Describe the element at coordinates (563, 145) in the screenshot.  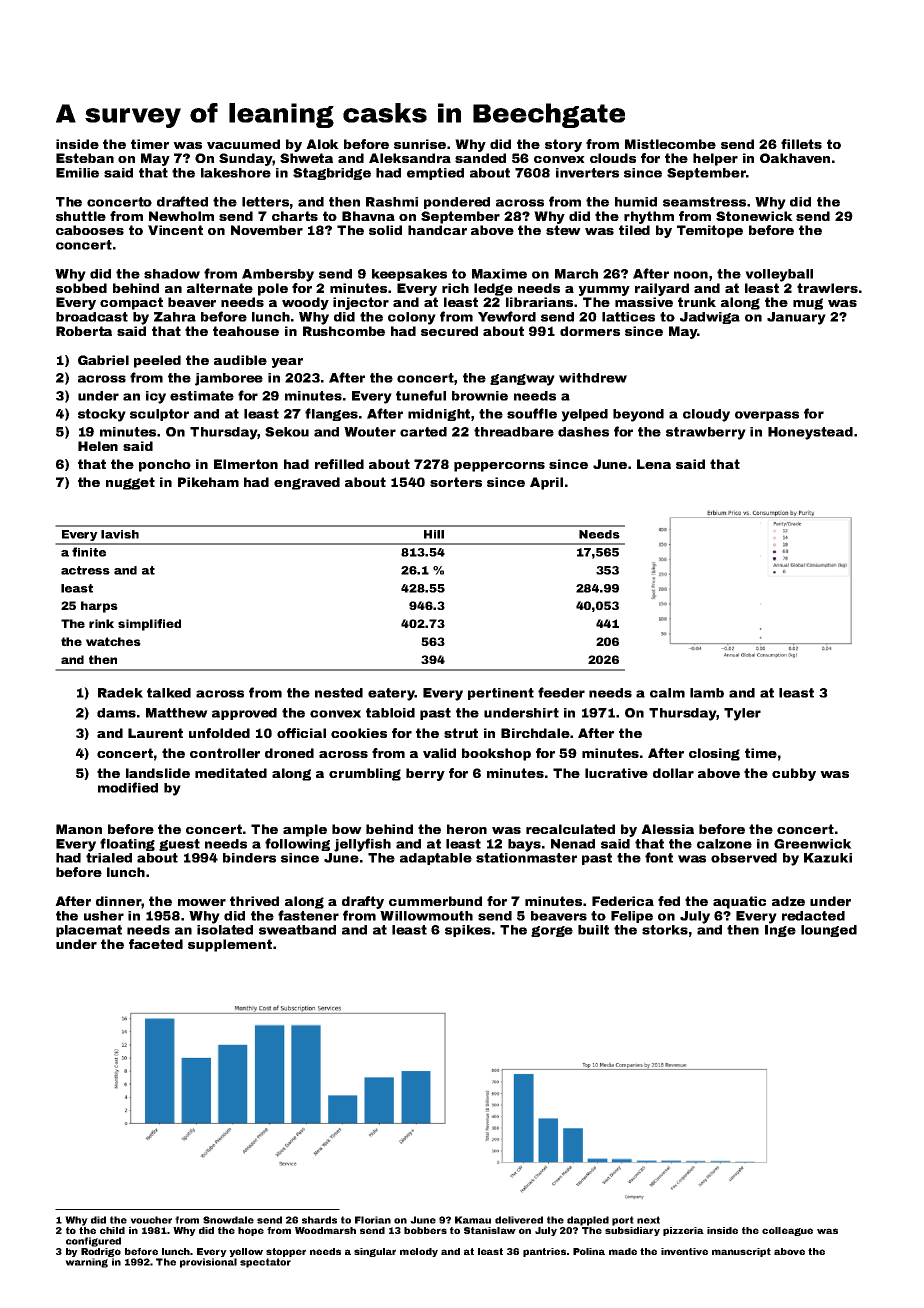
I see `story` at that location.
